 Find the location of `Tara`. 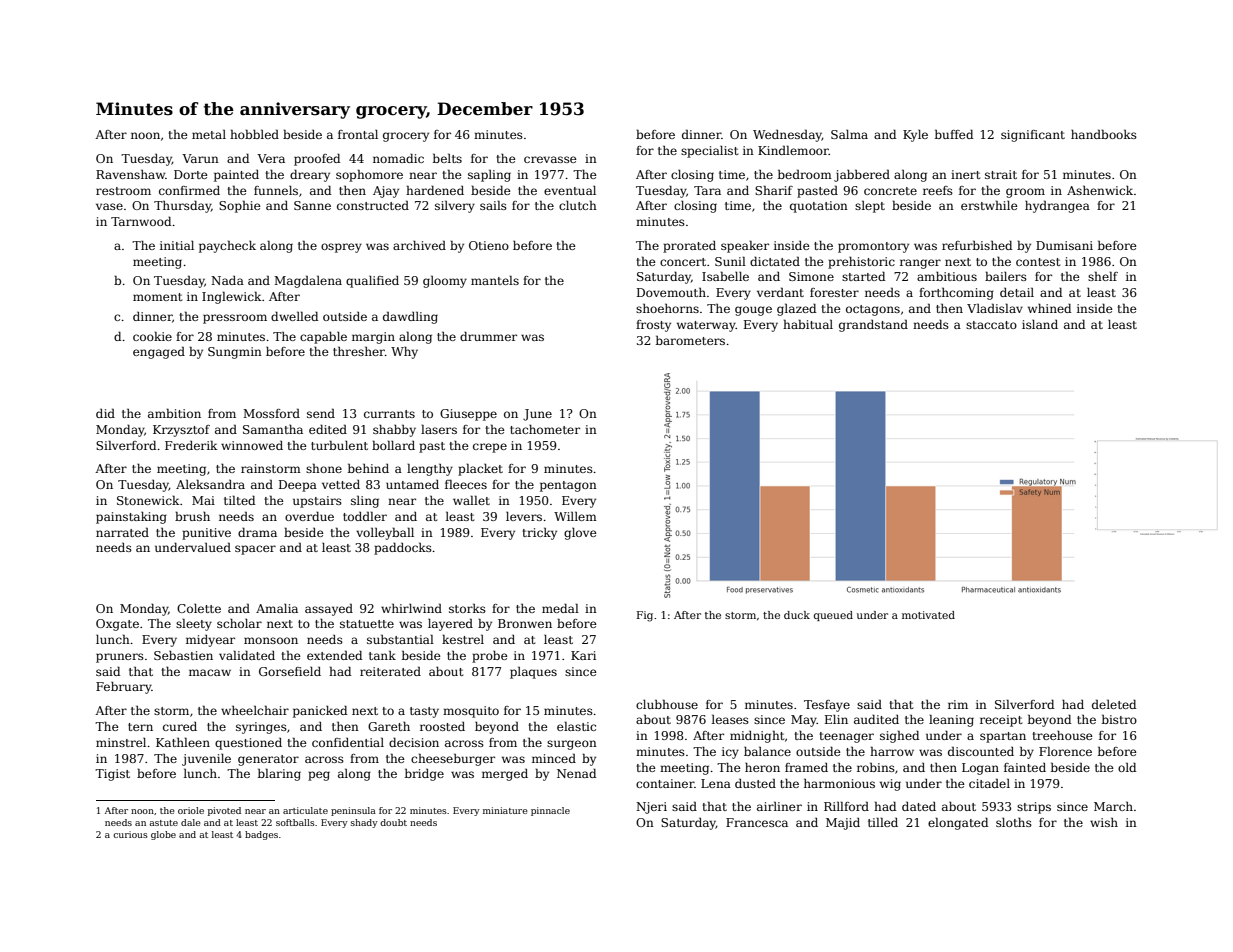

Tara is located at coordinates (707, 190).
